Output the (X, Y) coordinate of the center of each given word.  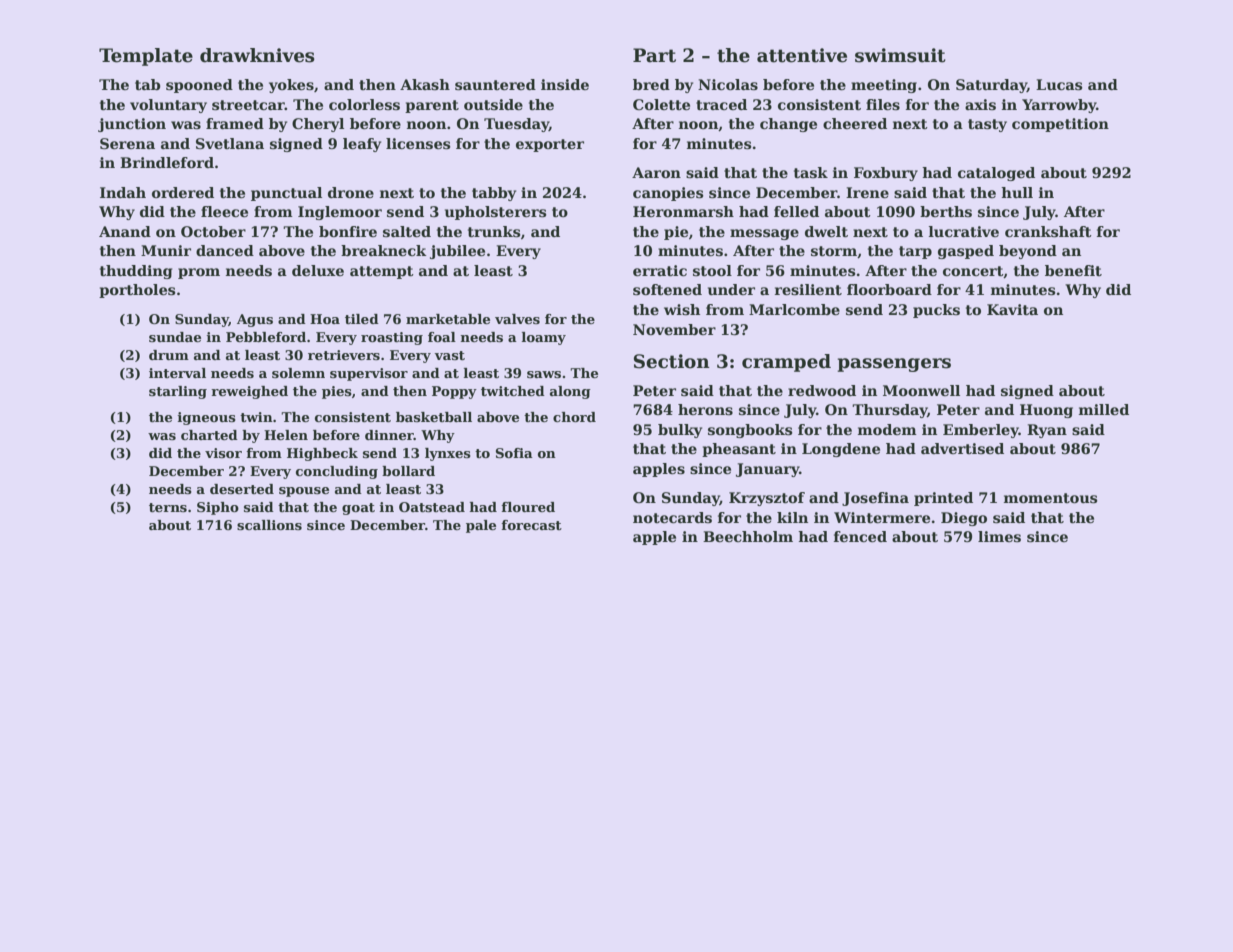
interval (177, 373)
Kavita (1012, 309)
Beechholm (748, 536)
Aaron (656, 172)
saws (544, 374)
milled (1104, 409)
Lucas (1059, 84)
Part (654, 55)
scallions (269, 525)
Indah (123, 192)
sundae (175, 337)
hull (1017, 192)
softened (667, 289)
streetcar (248, 105)
